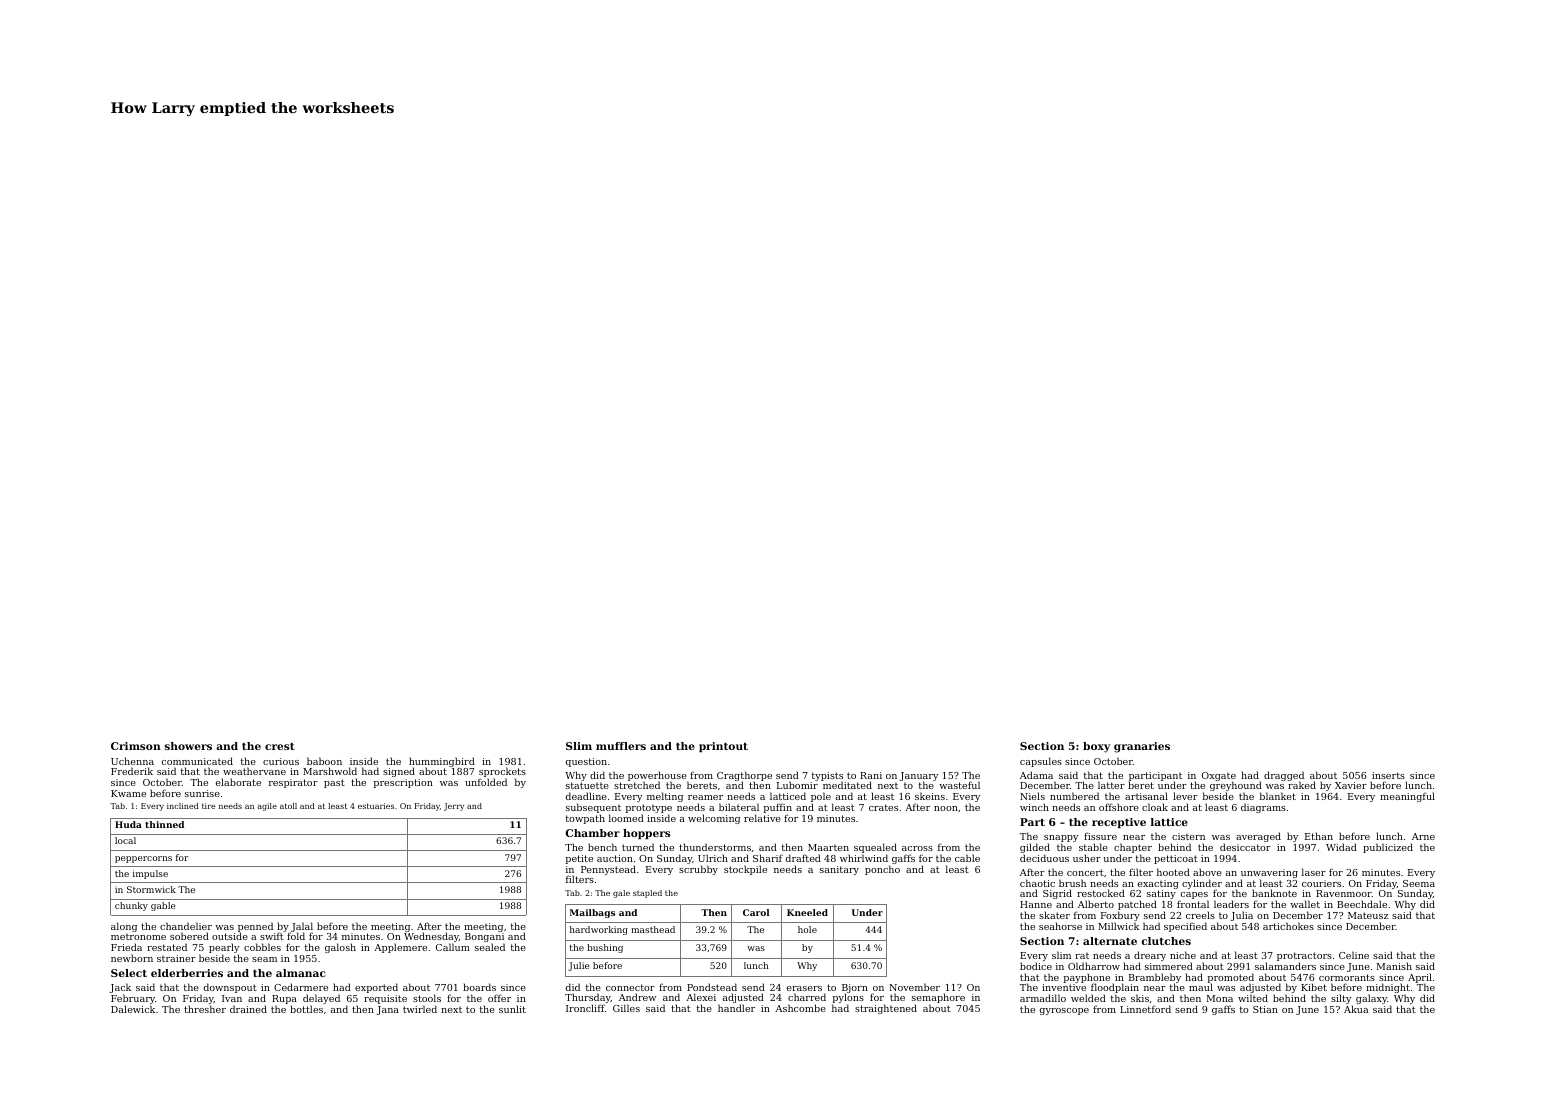  What do you see at coordinates (150, 874) in the screenshot?
I see `impulse` at bounding box center [150, 874].
